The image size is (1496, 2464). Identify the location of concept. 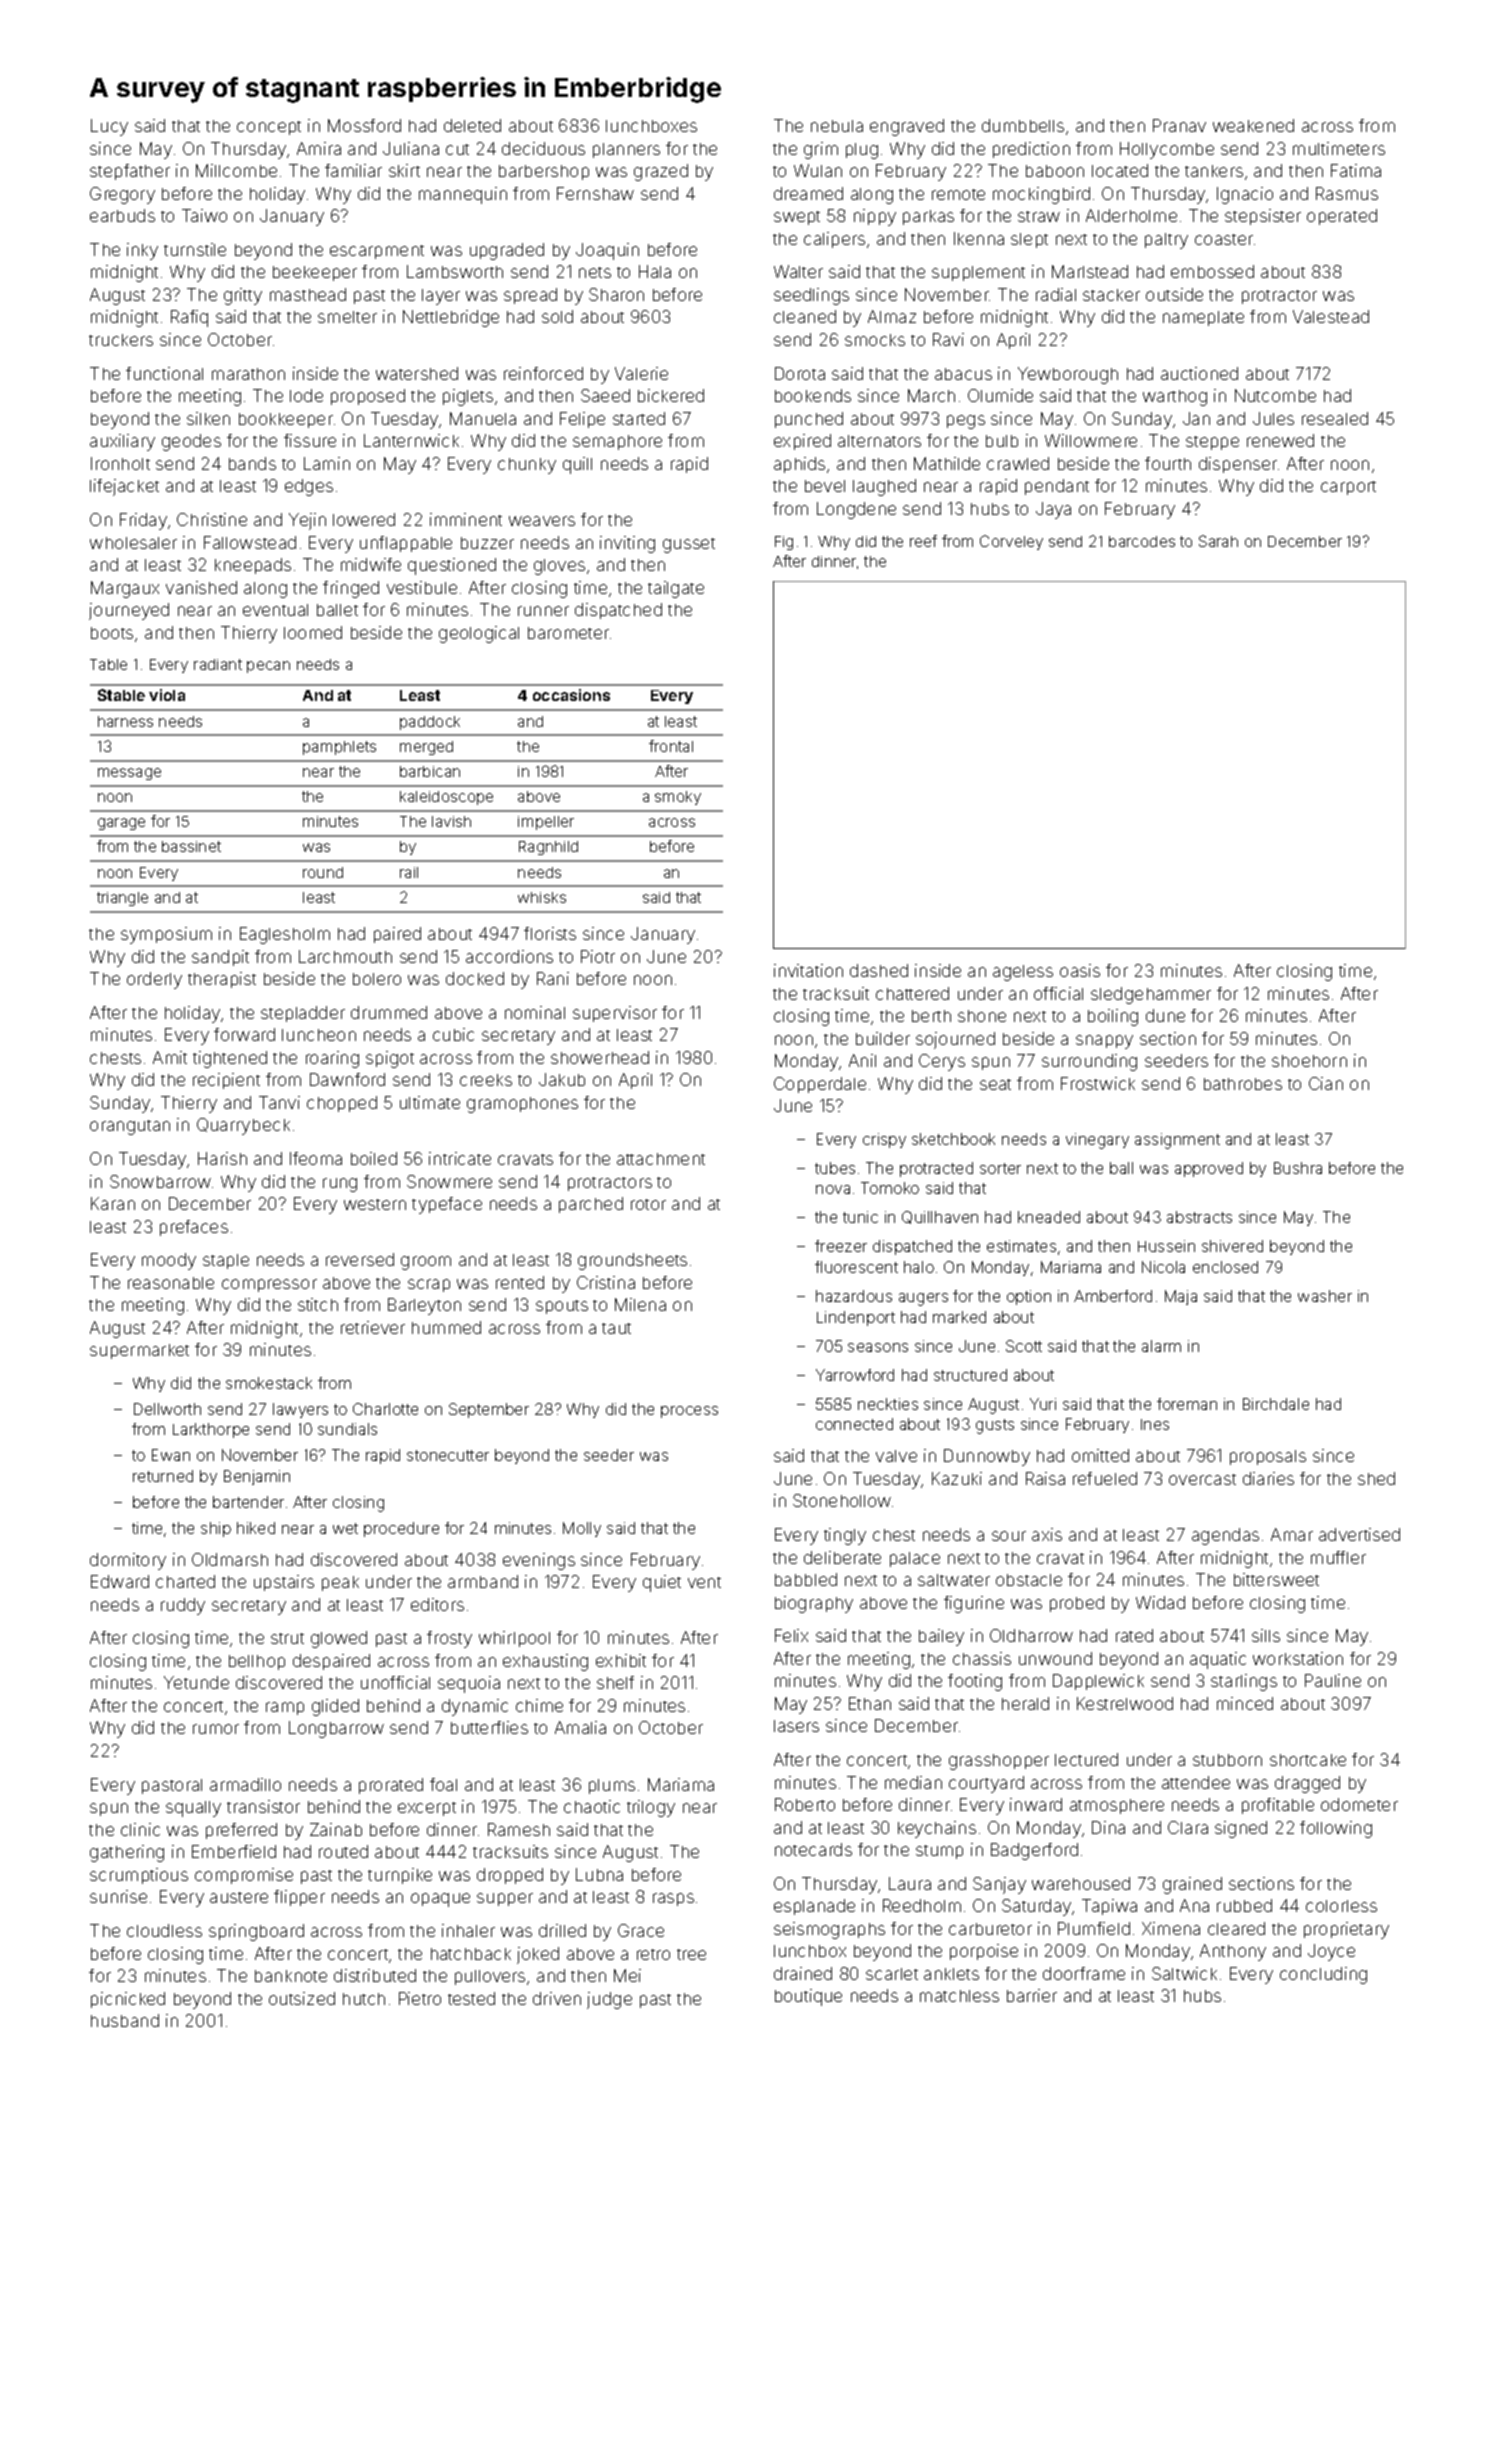
(269, 128).
